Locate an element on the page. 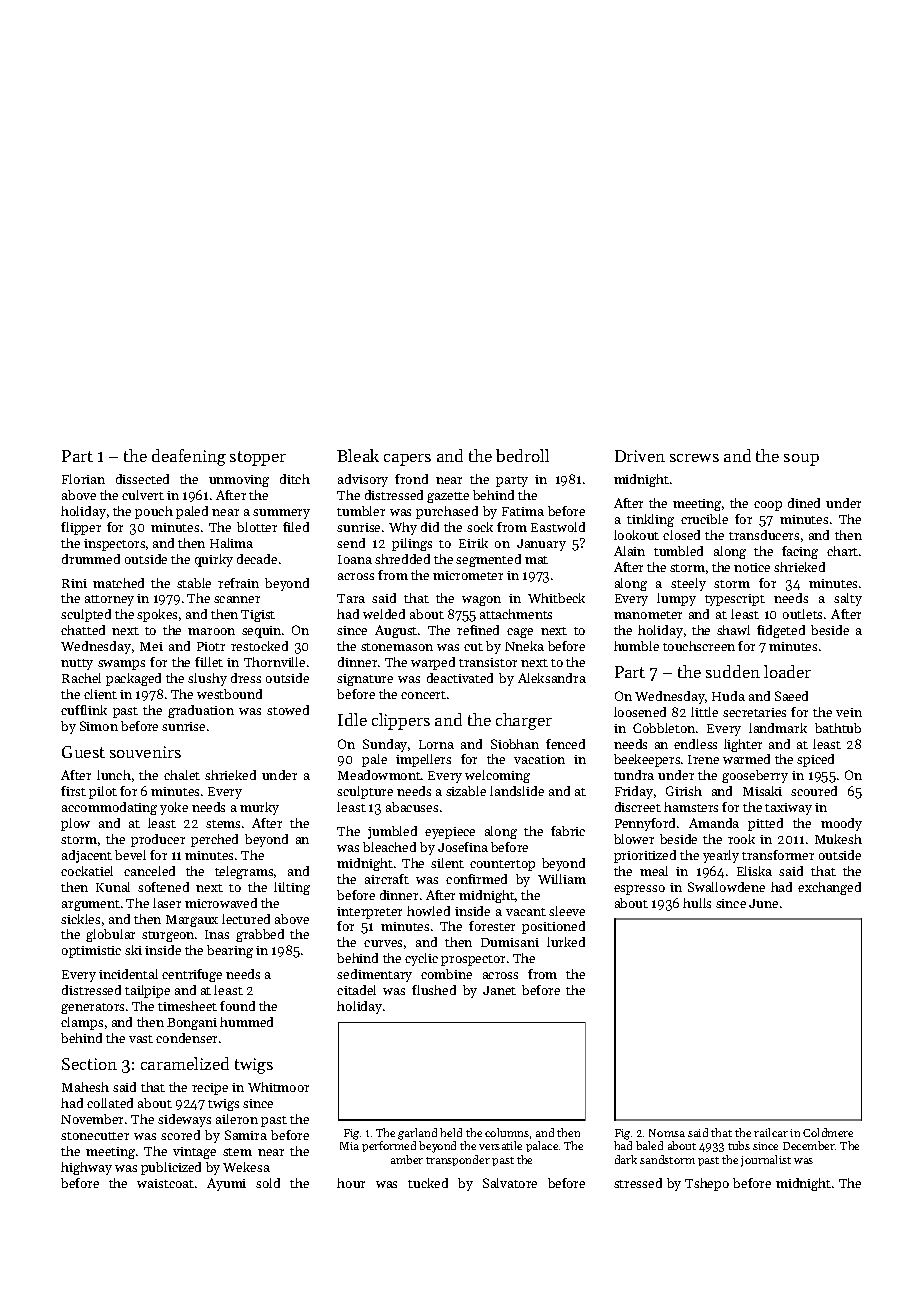  hamsters is located at coordinates (691, 807).
